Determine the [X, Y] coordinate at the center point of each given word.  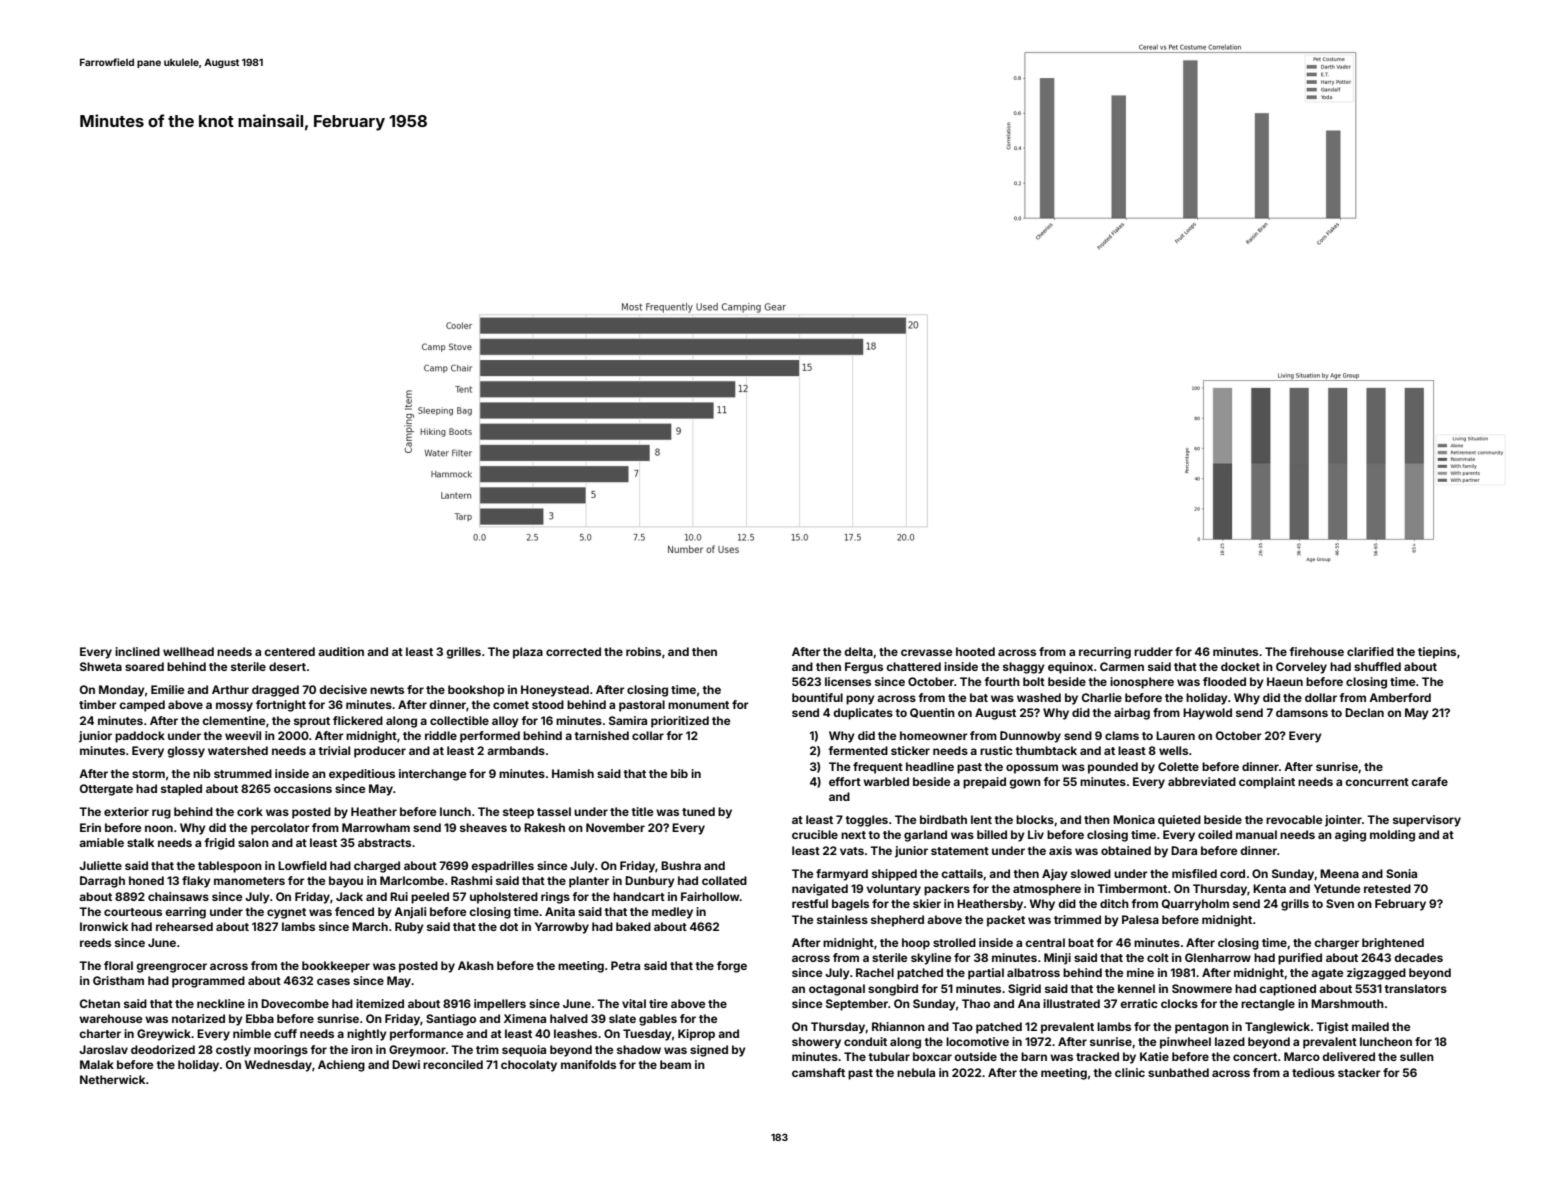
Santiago [451, 1020]
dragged [275, 691]
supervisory [1427, 821]
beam [675, 1064]
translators [1415, 988]
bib [679, 773]
